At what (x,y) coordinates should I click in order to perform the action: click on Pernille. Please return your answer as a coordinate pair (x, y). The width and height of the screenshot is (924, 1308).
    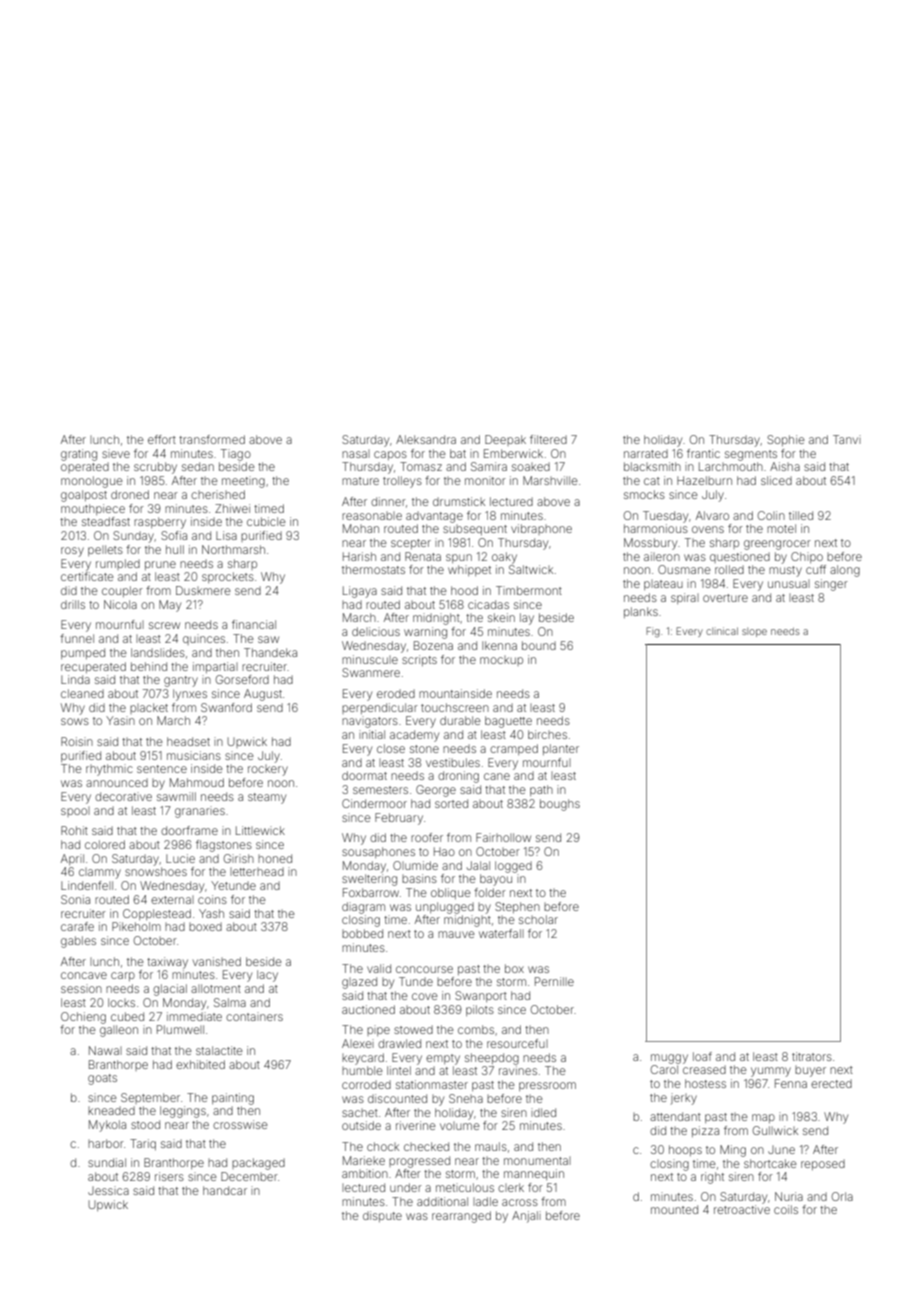
    Looking at the image, I should click on (554, 981).
